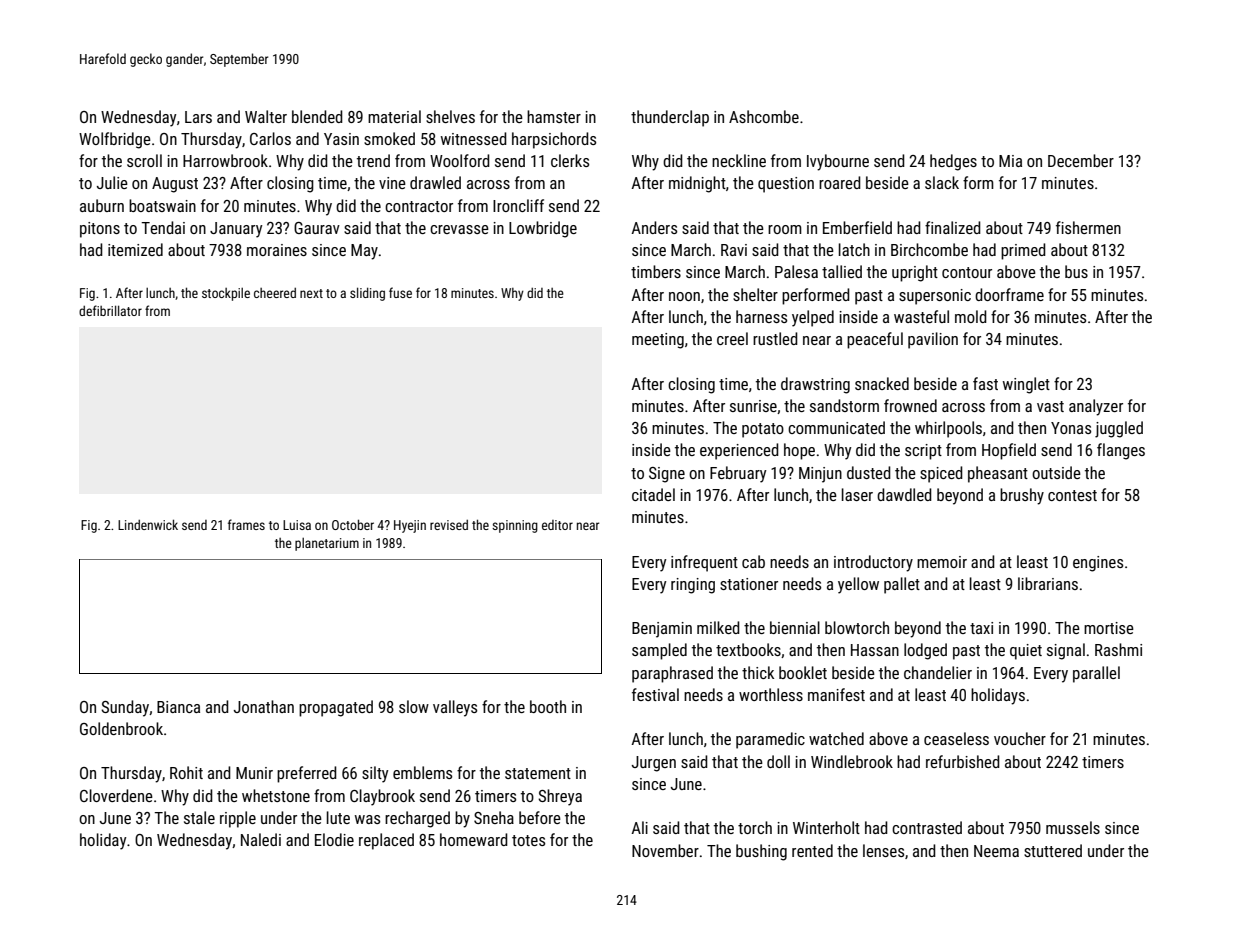  What do you see at coordinates (518, 205) in the document?
I see `Ironcliff` at bounding box center [518, 205].
